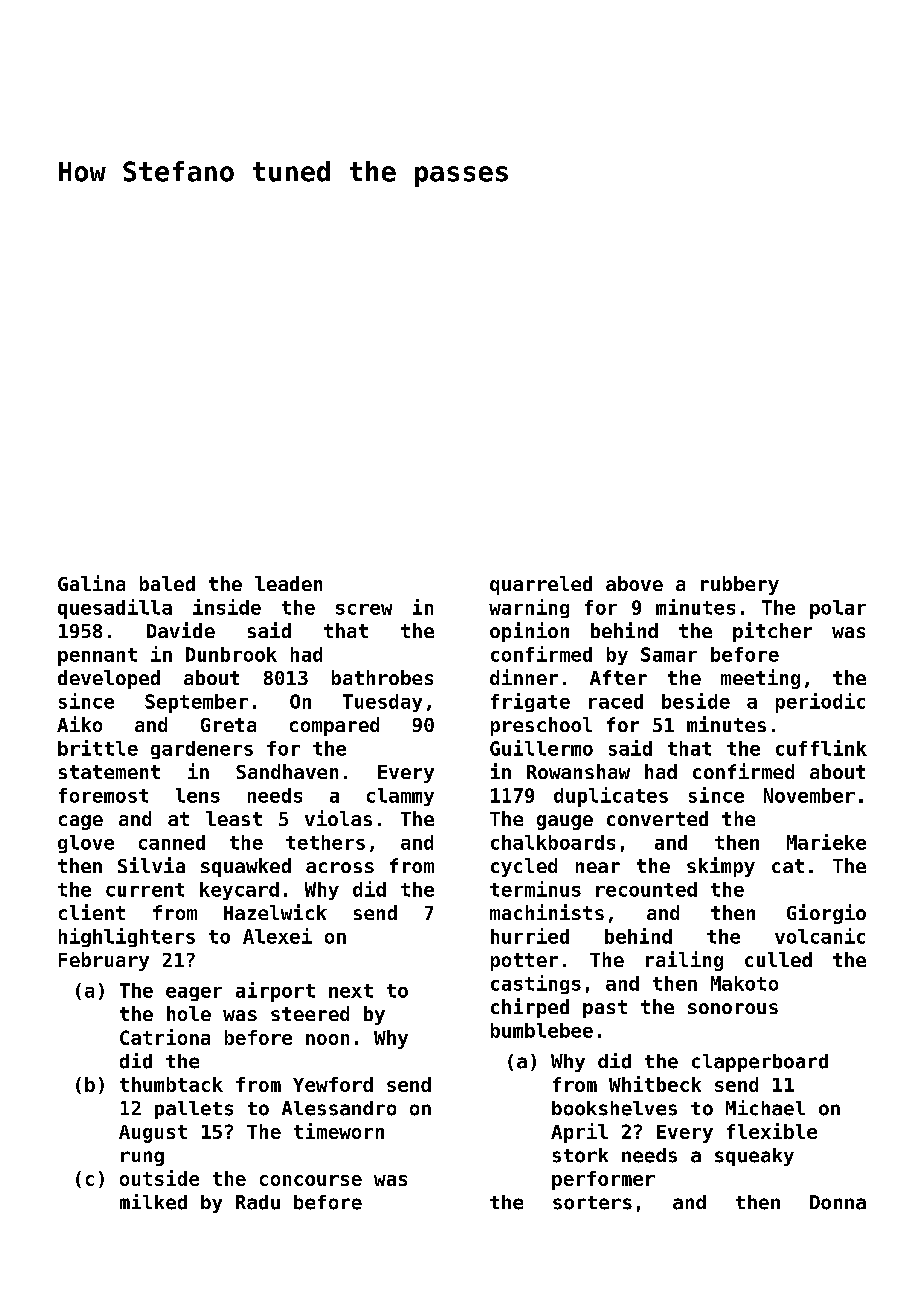  I want to click on pennant, so click(97, 657).
